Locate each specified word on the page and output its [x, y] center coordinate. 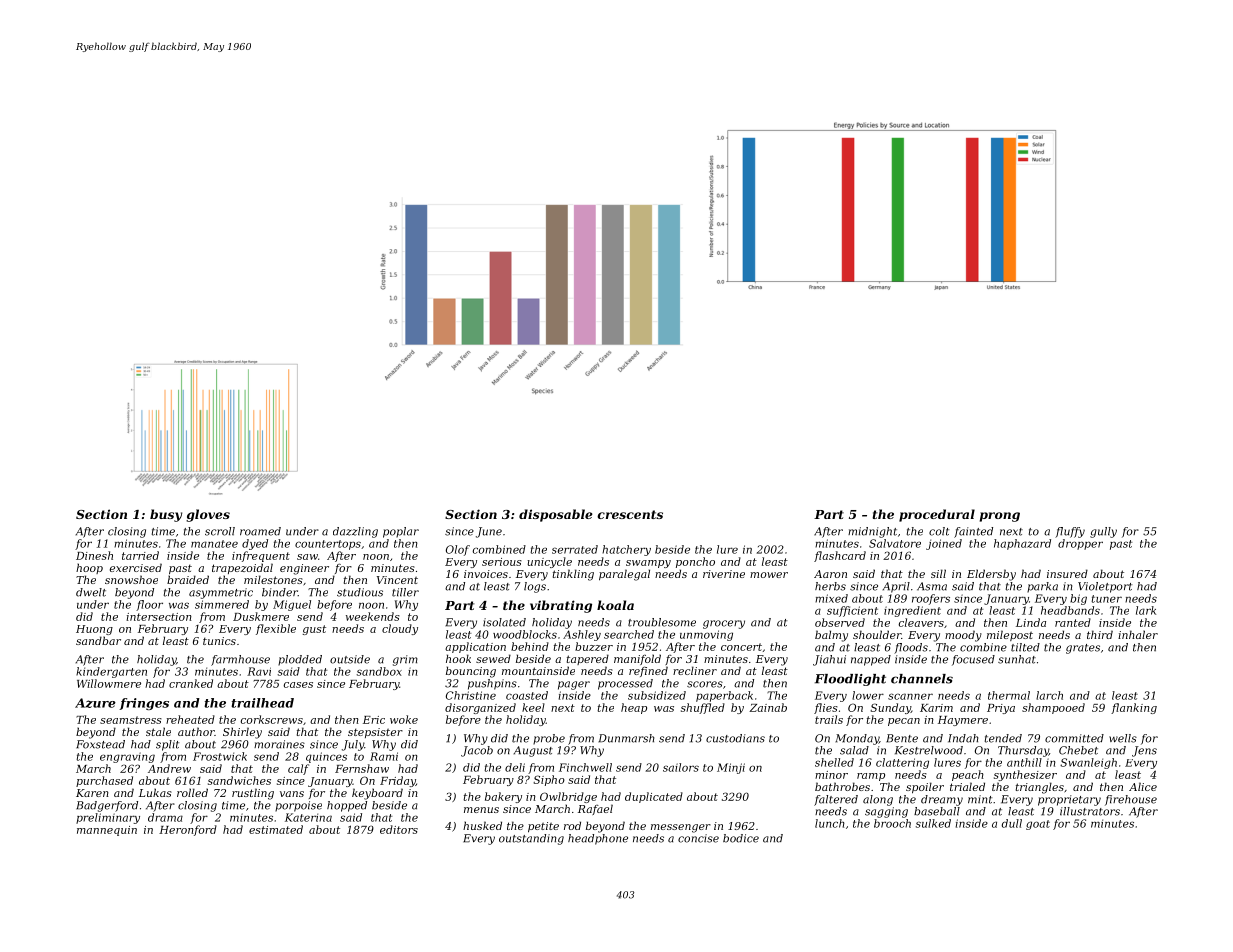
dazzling [355, 532]
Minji [731, 768]
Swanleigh [1088, 763]
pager [574, 685]
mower [769, 575]
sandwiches [239, 780]
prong [1000, 517]
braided [188, 579]
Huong [94, 630]
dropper [1080, 544]
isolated [504, 622]
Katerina [308, 817]
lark [1146, 610]
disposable [556, 515]
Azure [95, 703]
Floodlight [850, 680]
